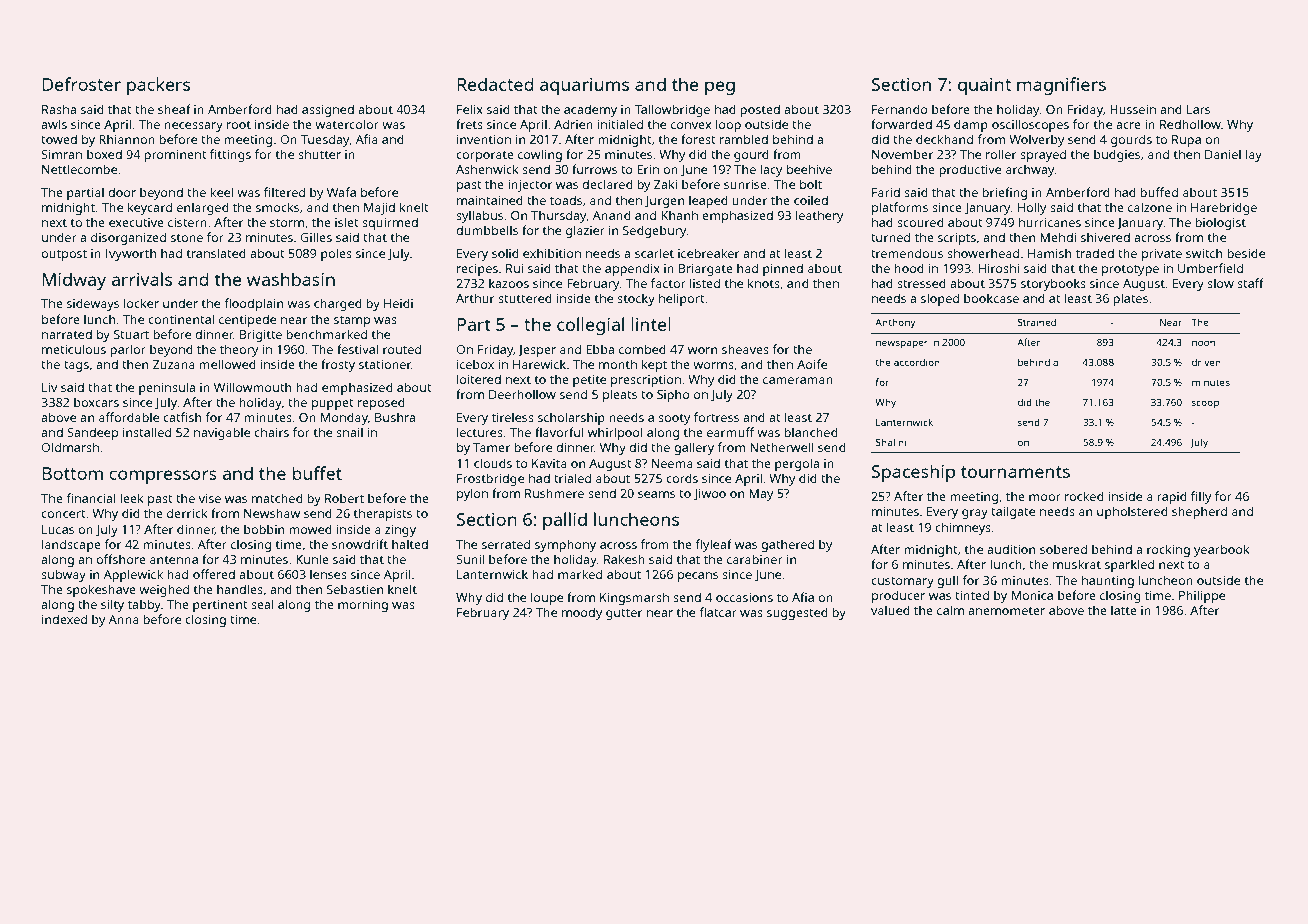  Describe the element at coordinates (1061, 86) in the screenshot. I see `magnifiers` at that location.
